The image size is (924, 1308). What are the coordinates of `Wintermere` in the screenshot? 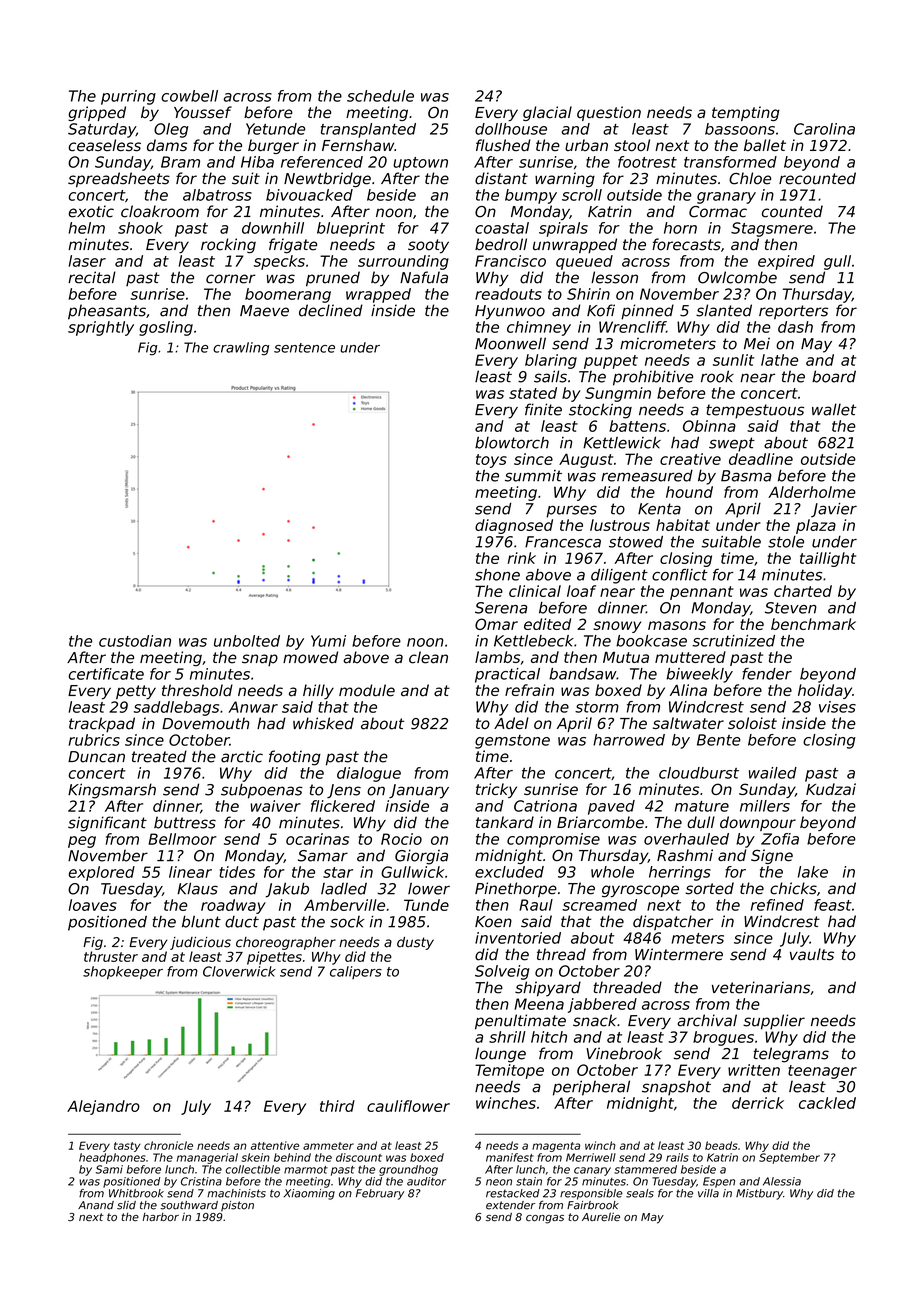 It's located at (679, 954).
